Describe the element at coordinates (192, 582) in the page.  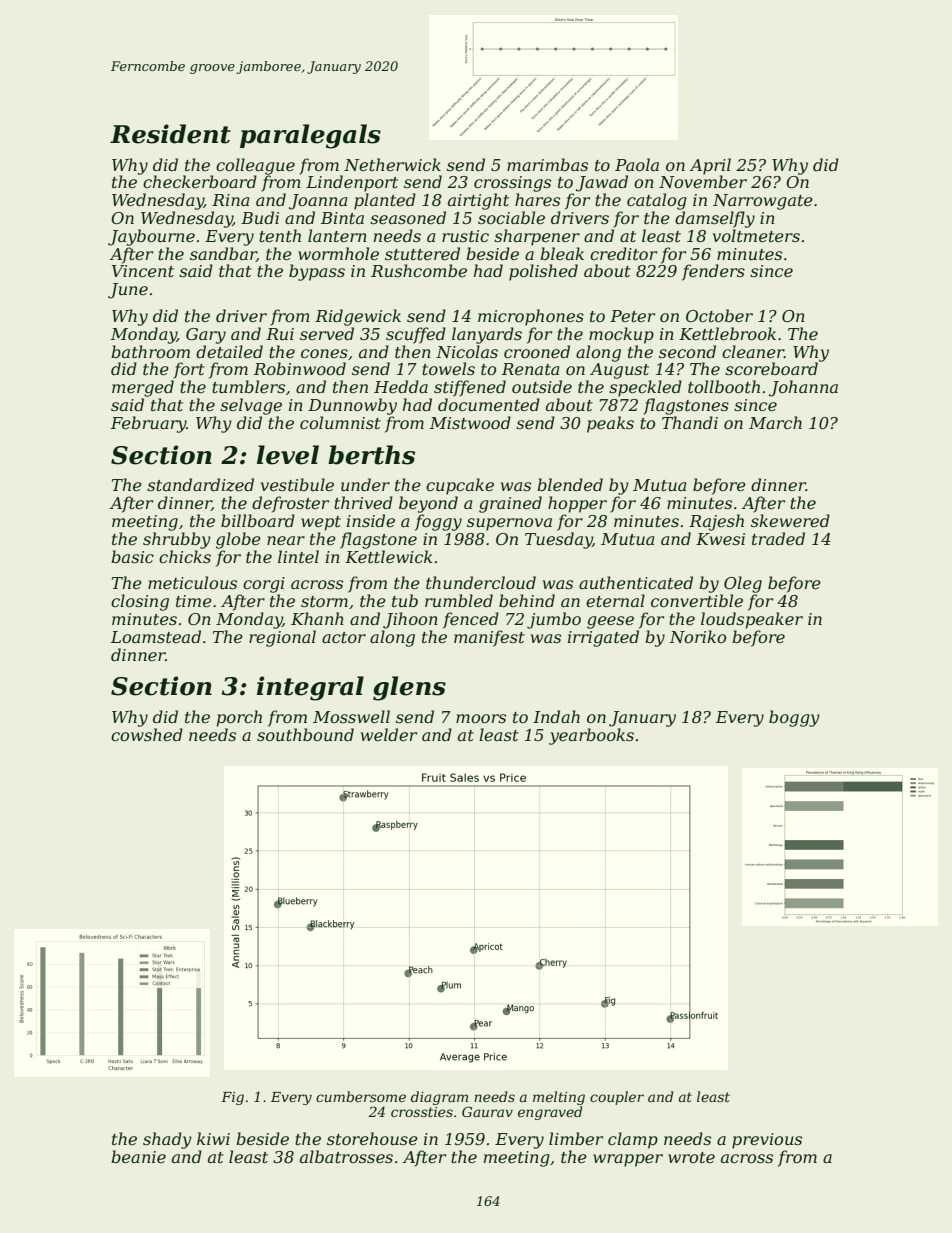
I see `meticulous` at that location.
